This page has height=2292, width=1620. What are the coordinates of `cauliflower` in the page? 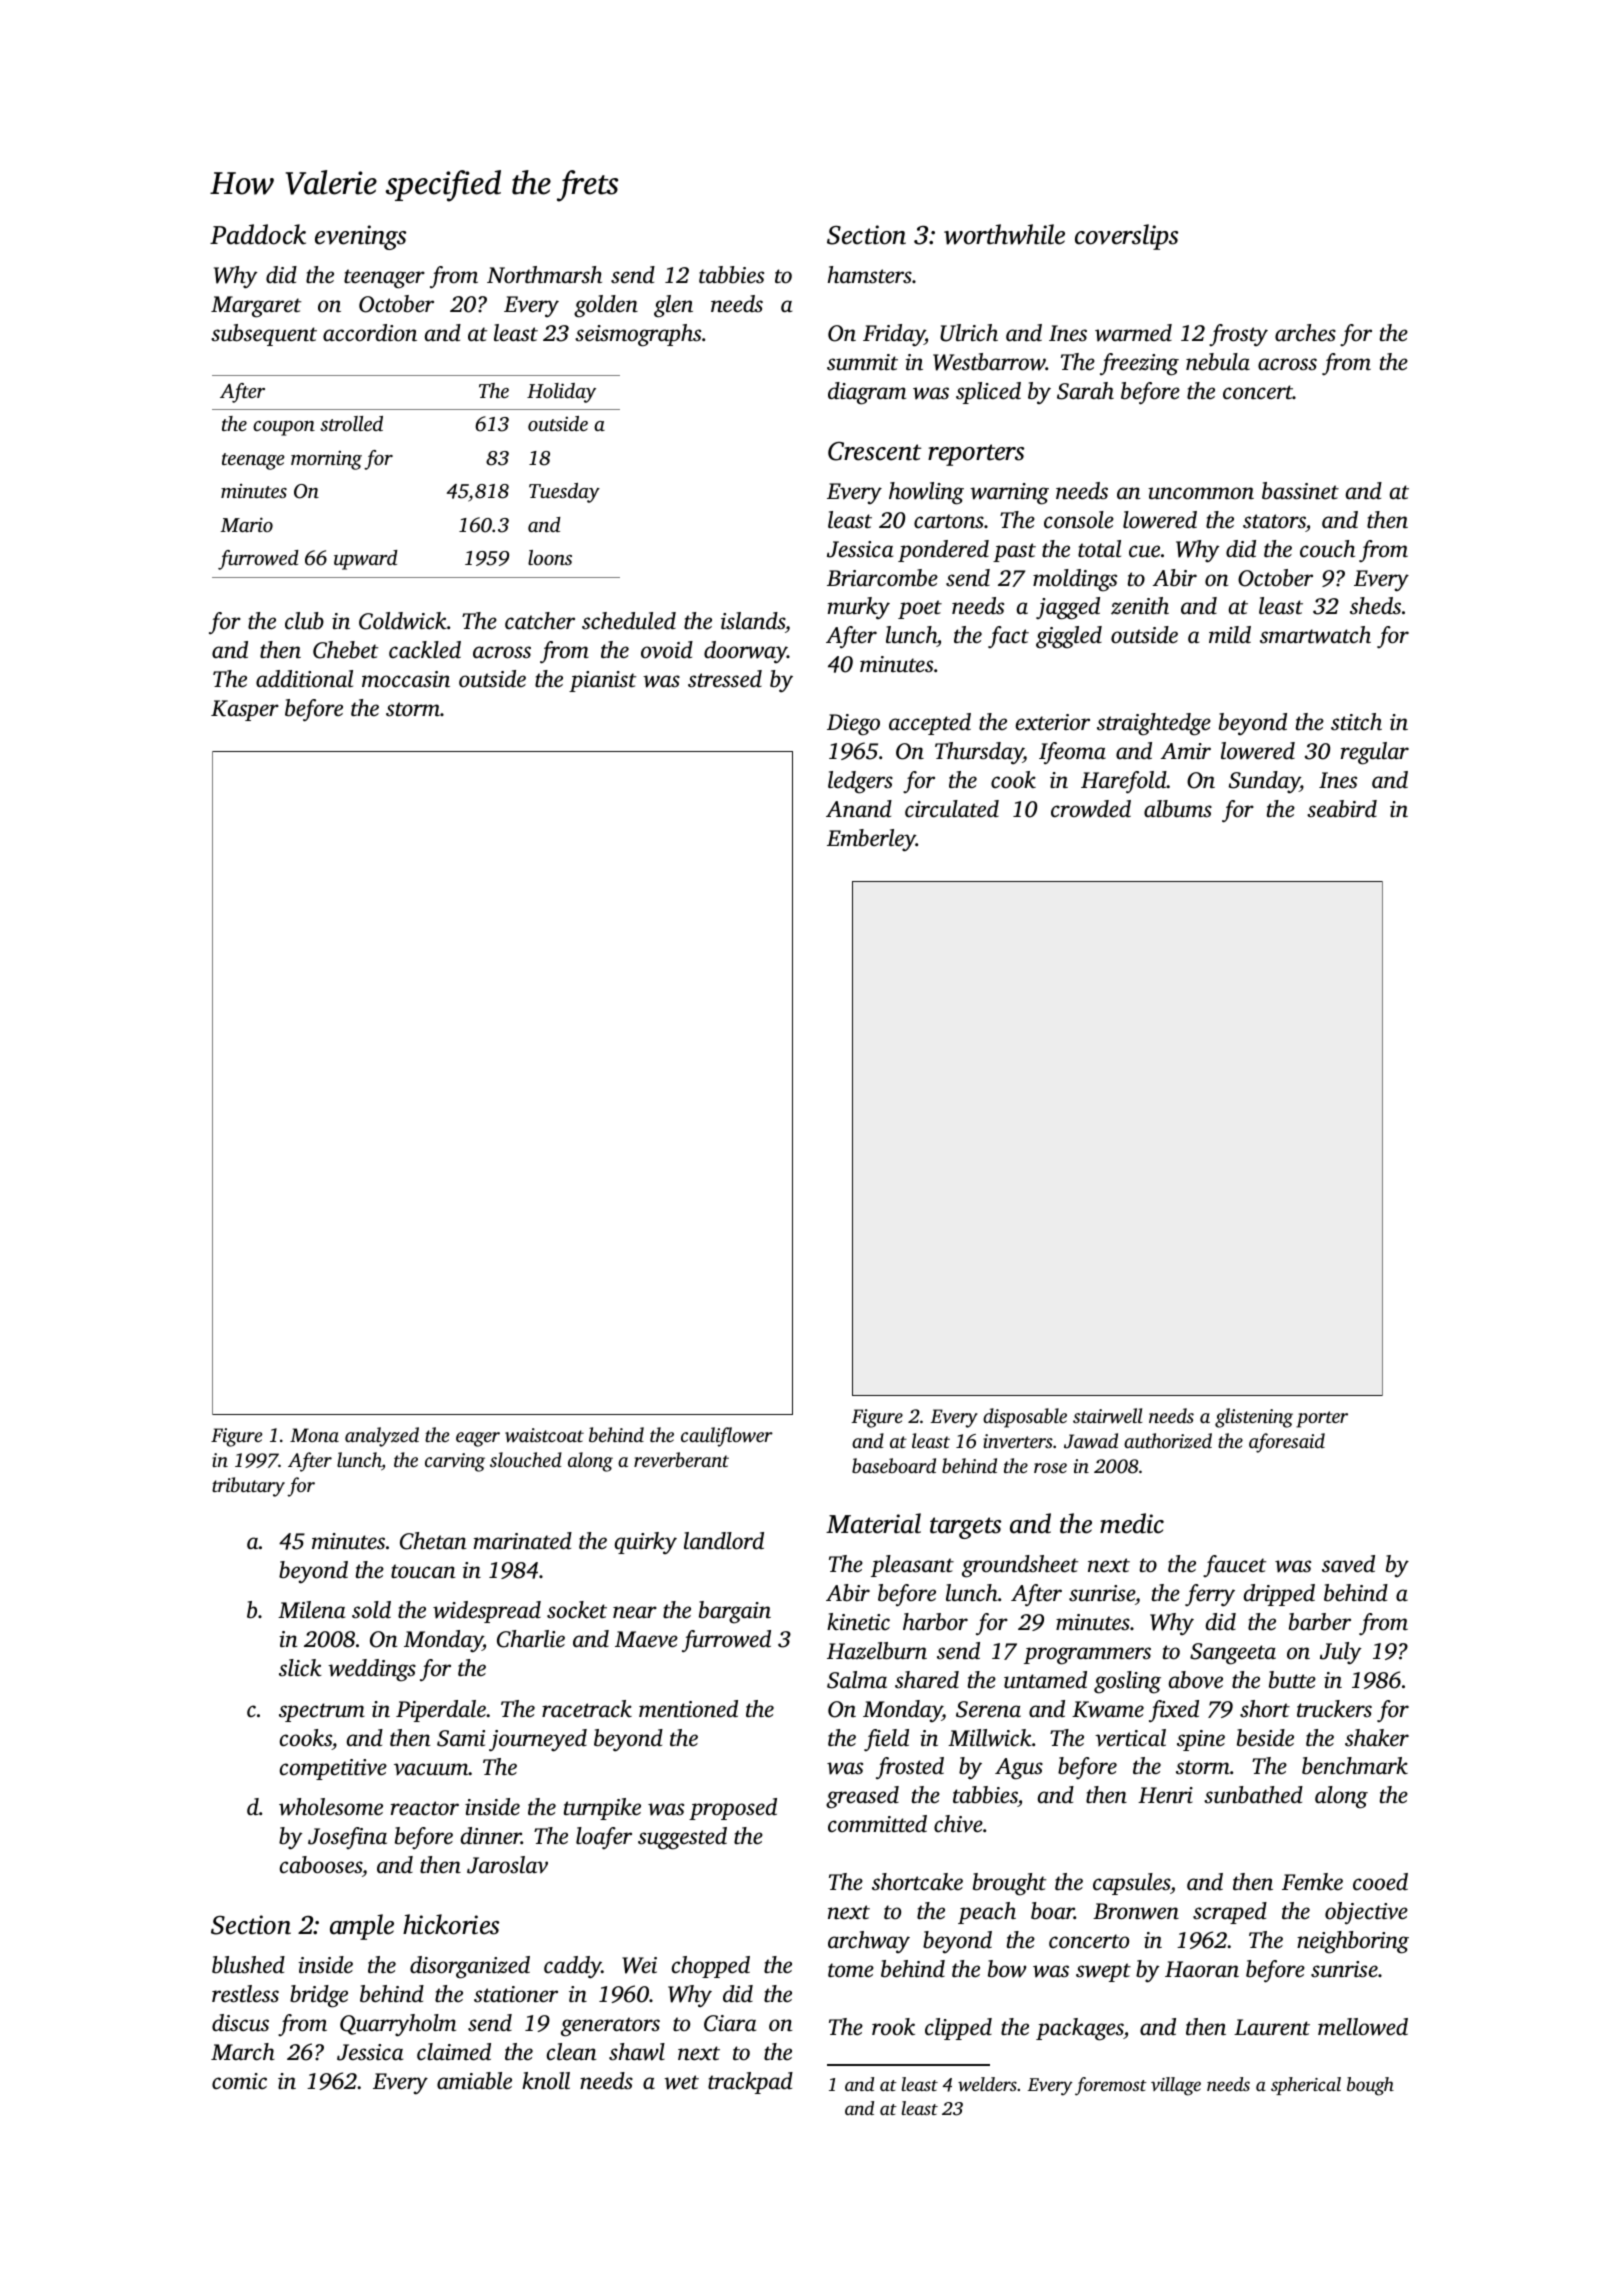 It's located at (727, 1437).
